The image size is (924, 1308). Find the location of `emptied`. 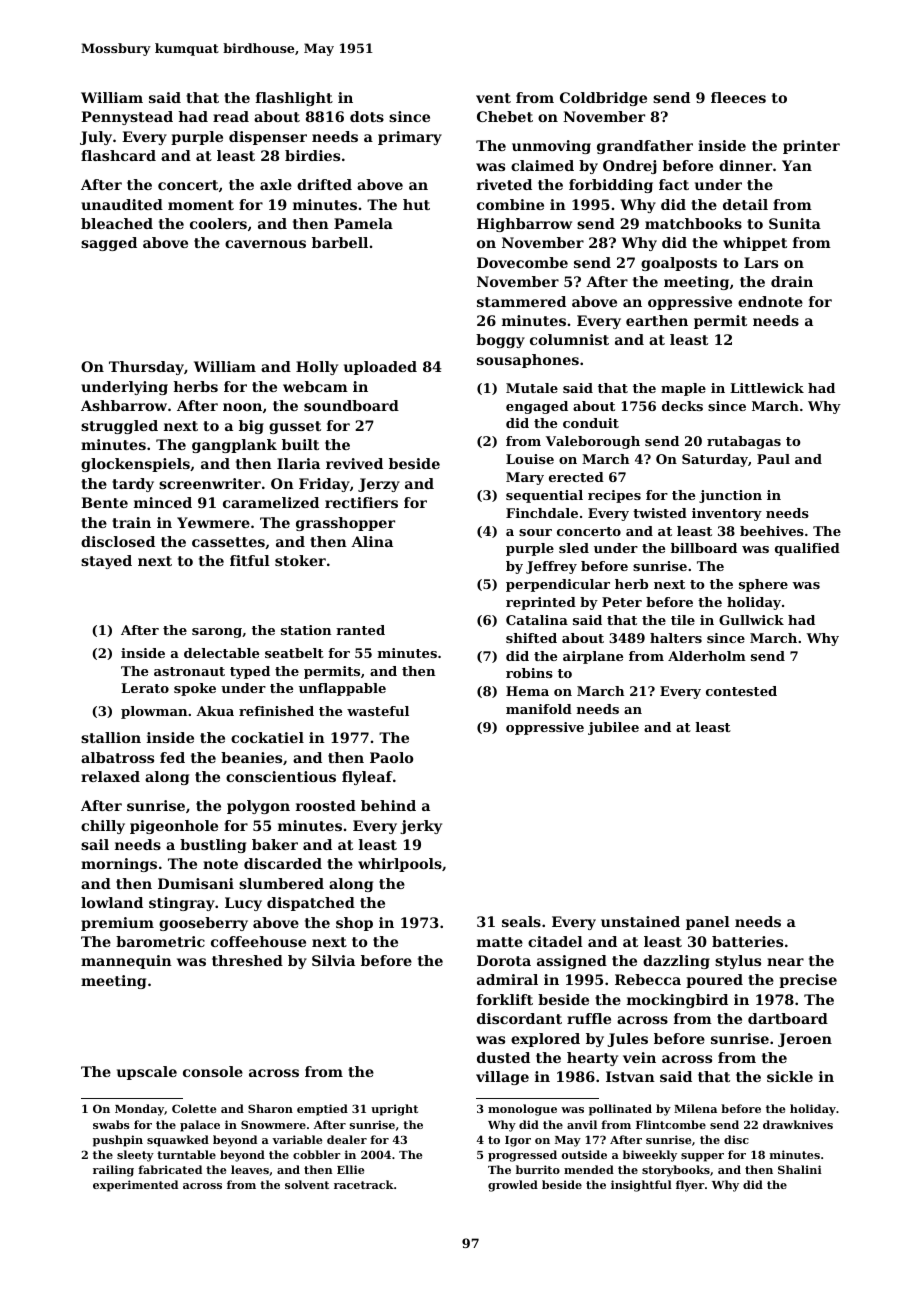

emptied is located at coordinates (322, 1110).
